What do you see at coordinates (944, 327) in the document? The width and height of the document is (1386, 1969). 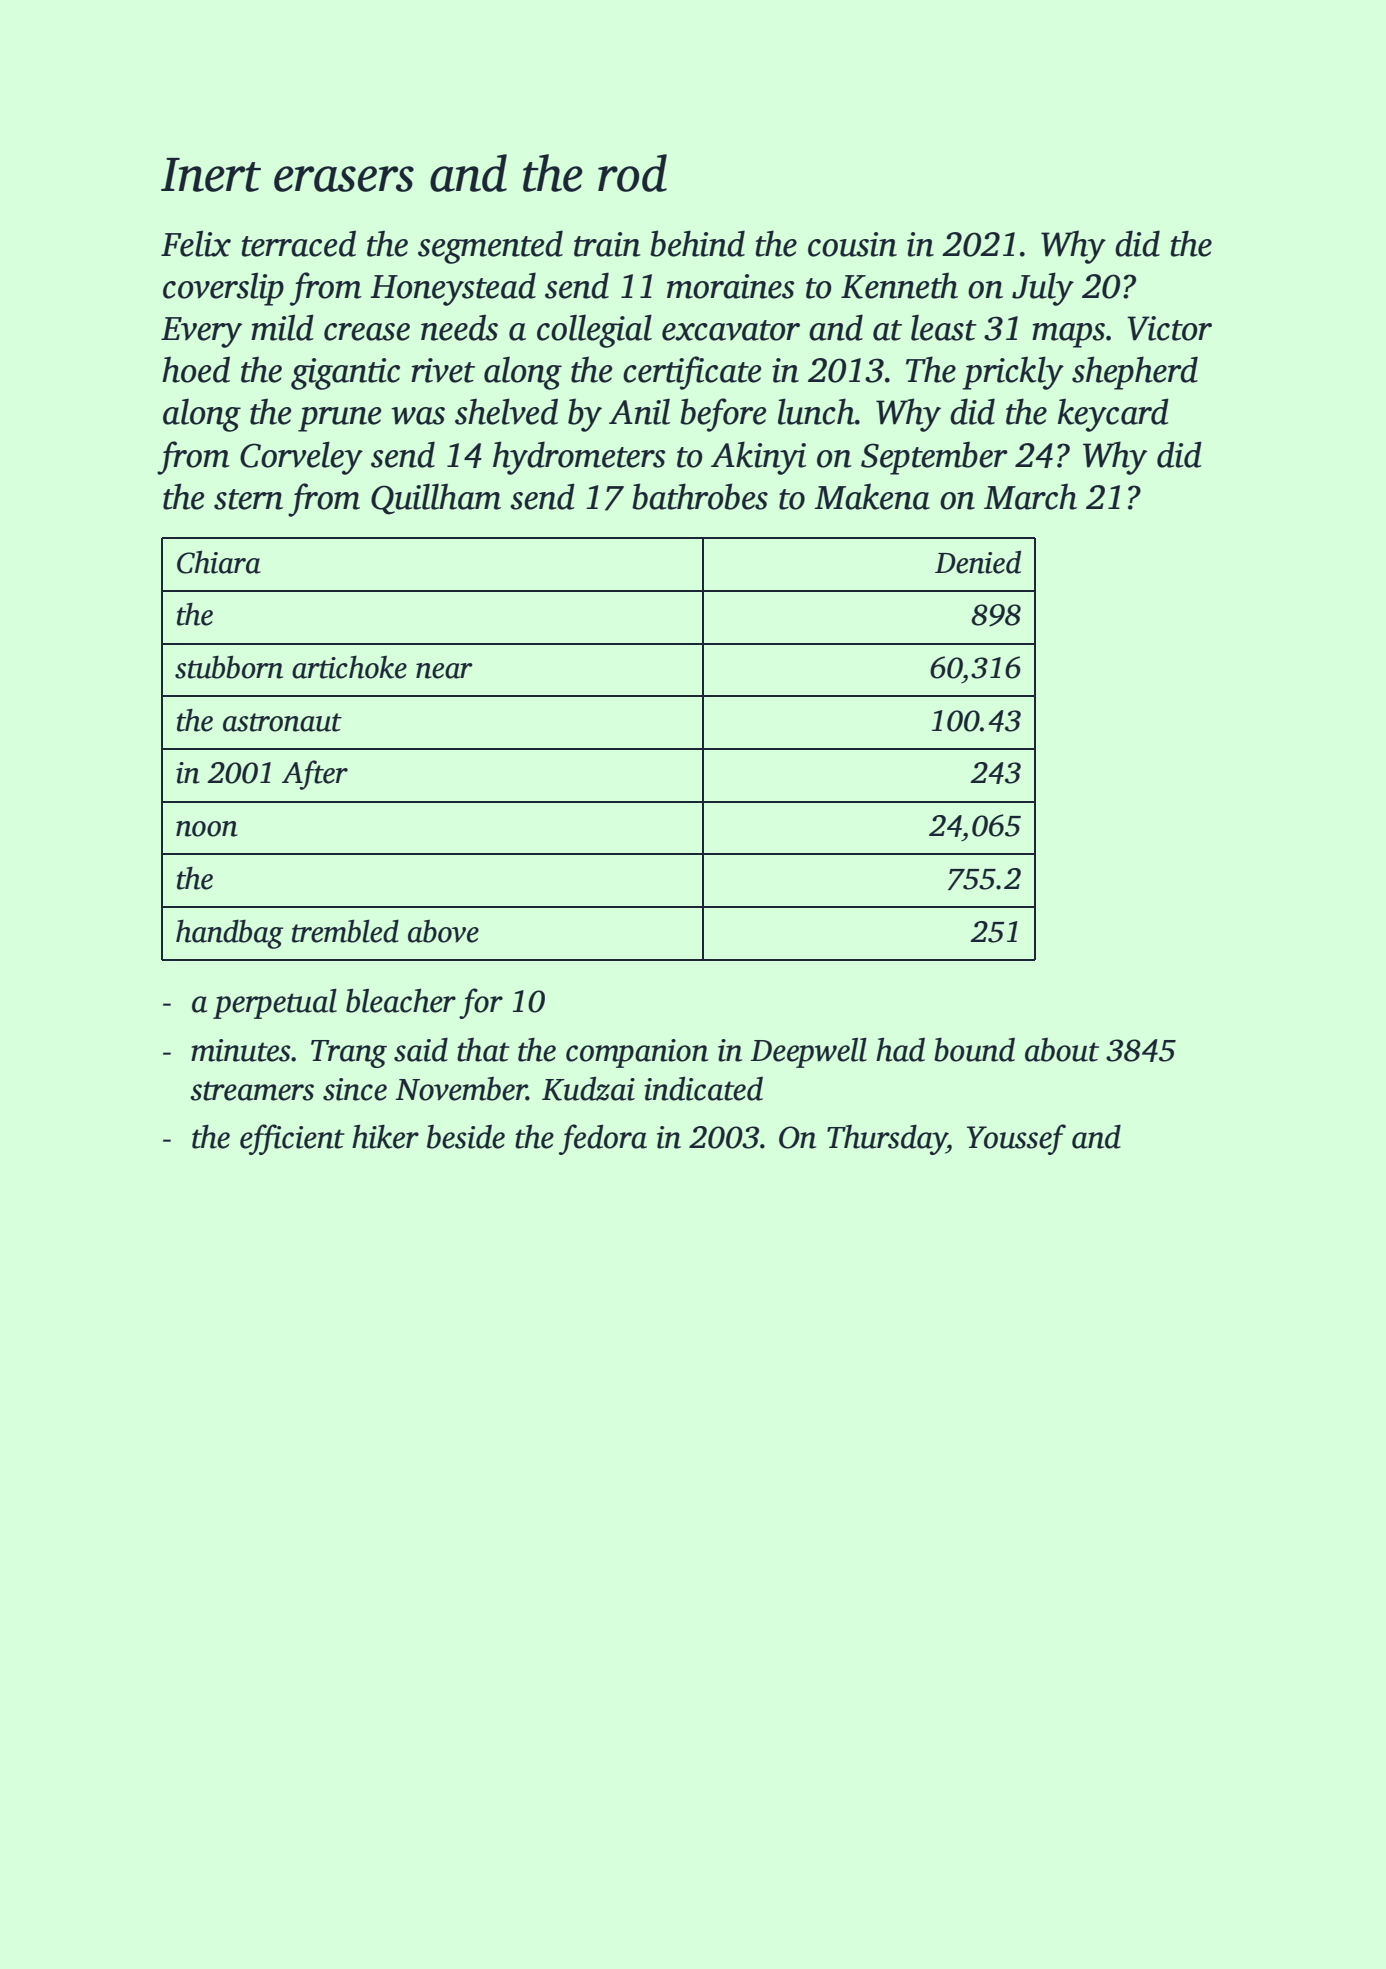 I see `least` at bounding box center [944, 327].
